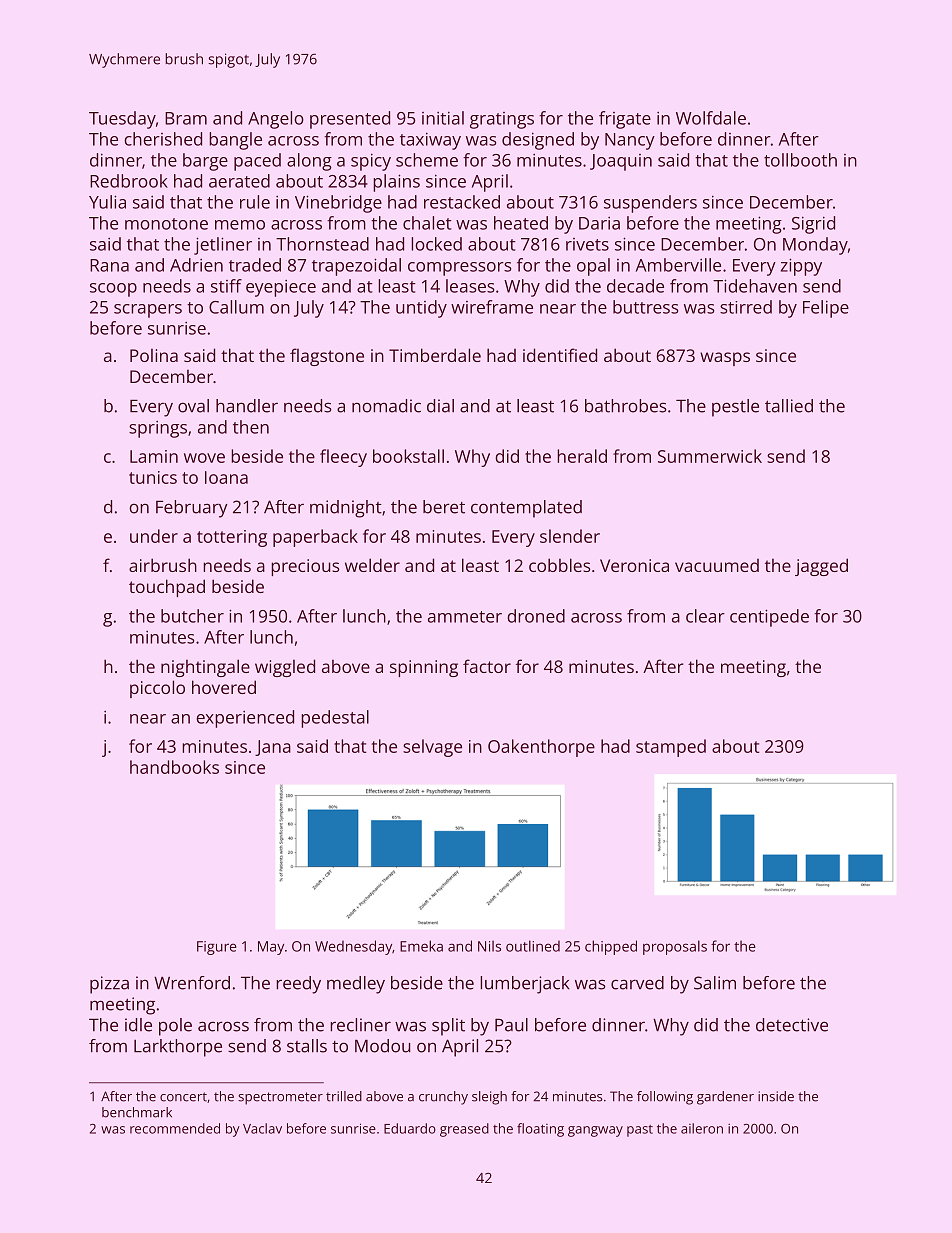 Image resolution: width=952 pixels, height=1233 pixels. I want to click on selvage, so click(432, 748).
